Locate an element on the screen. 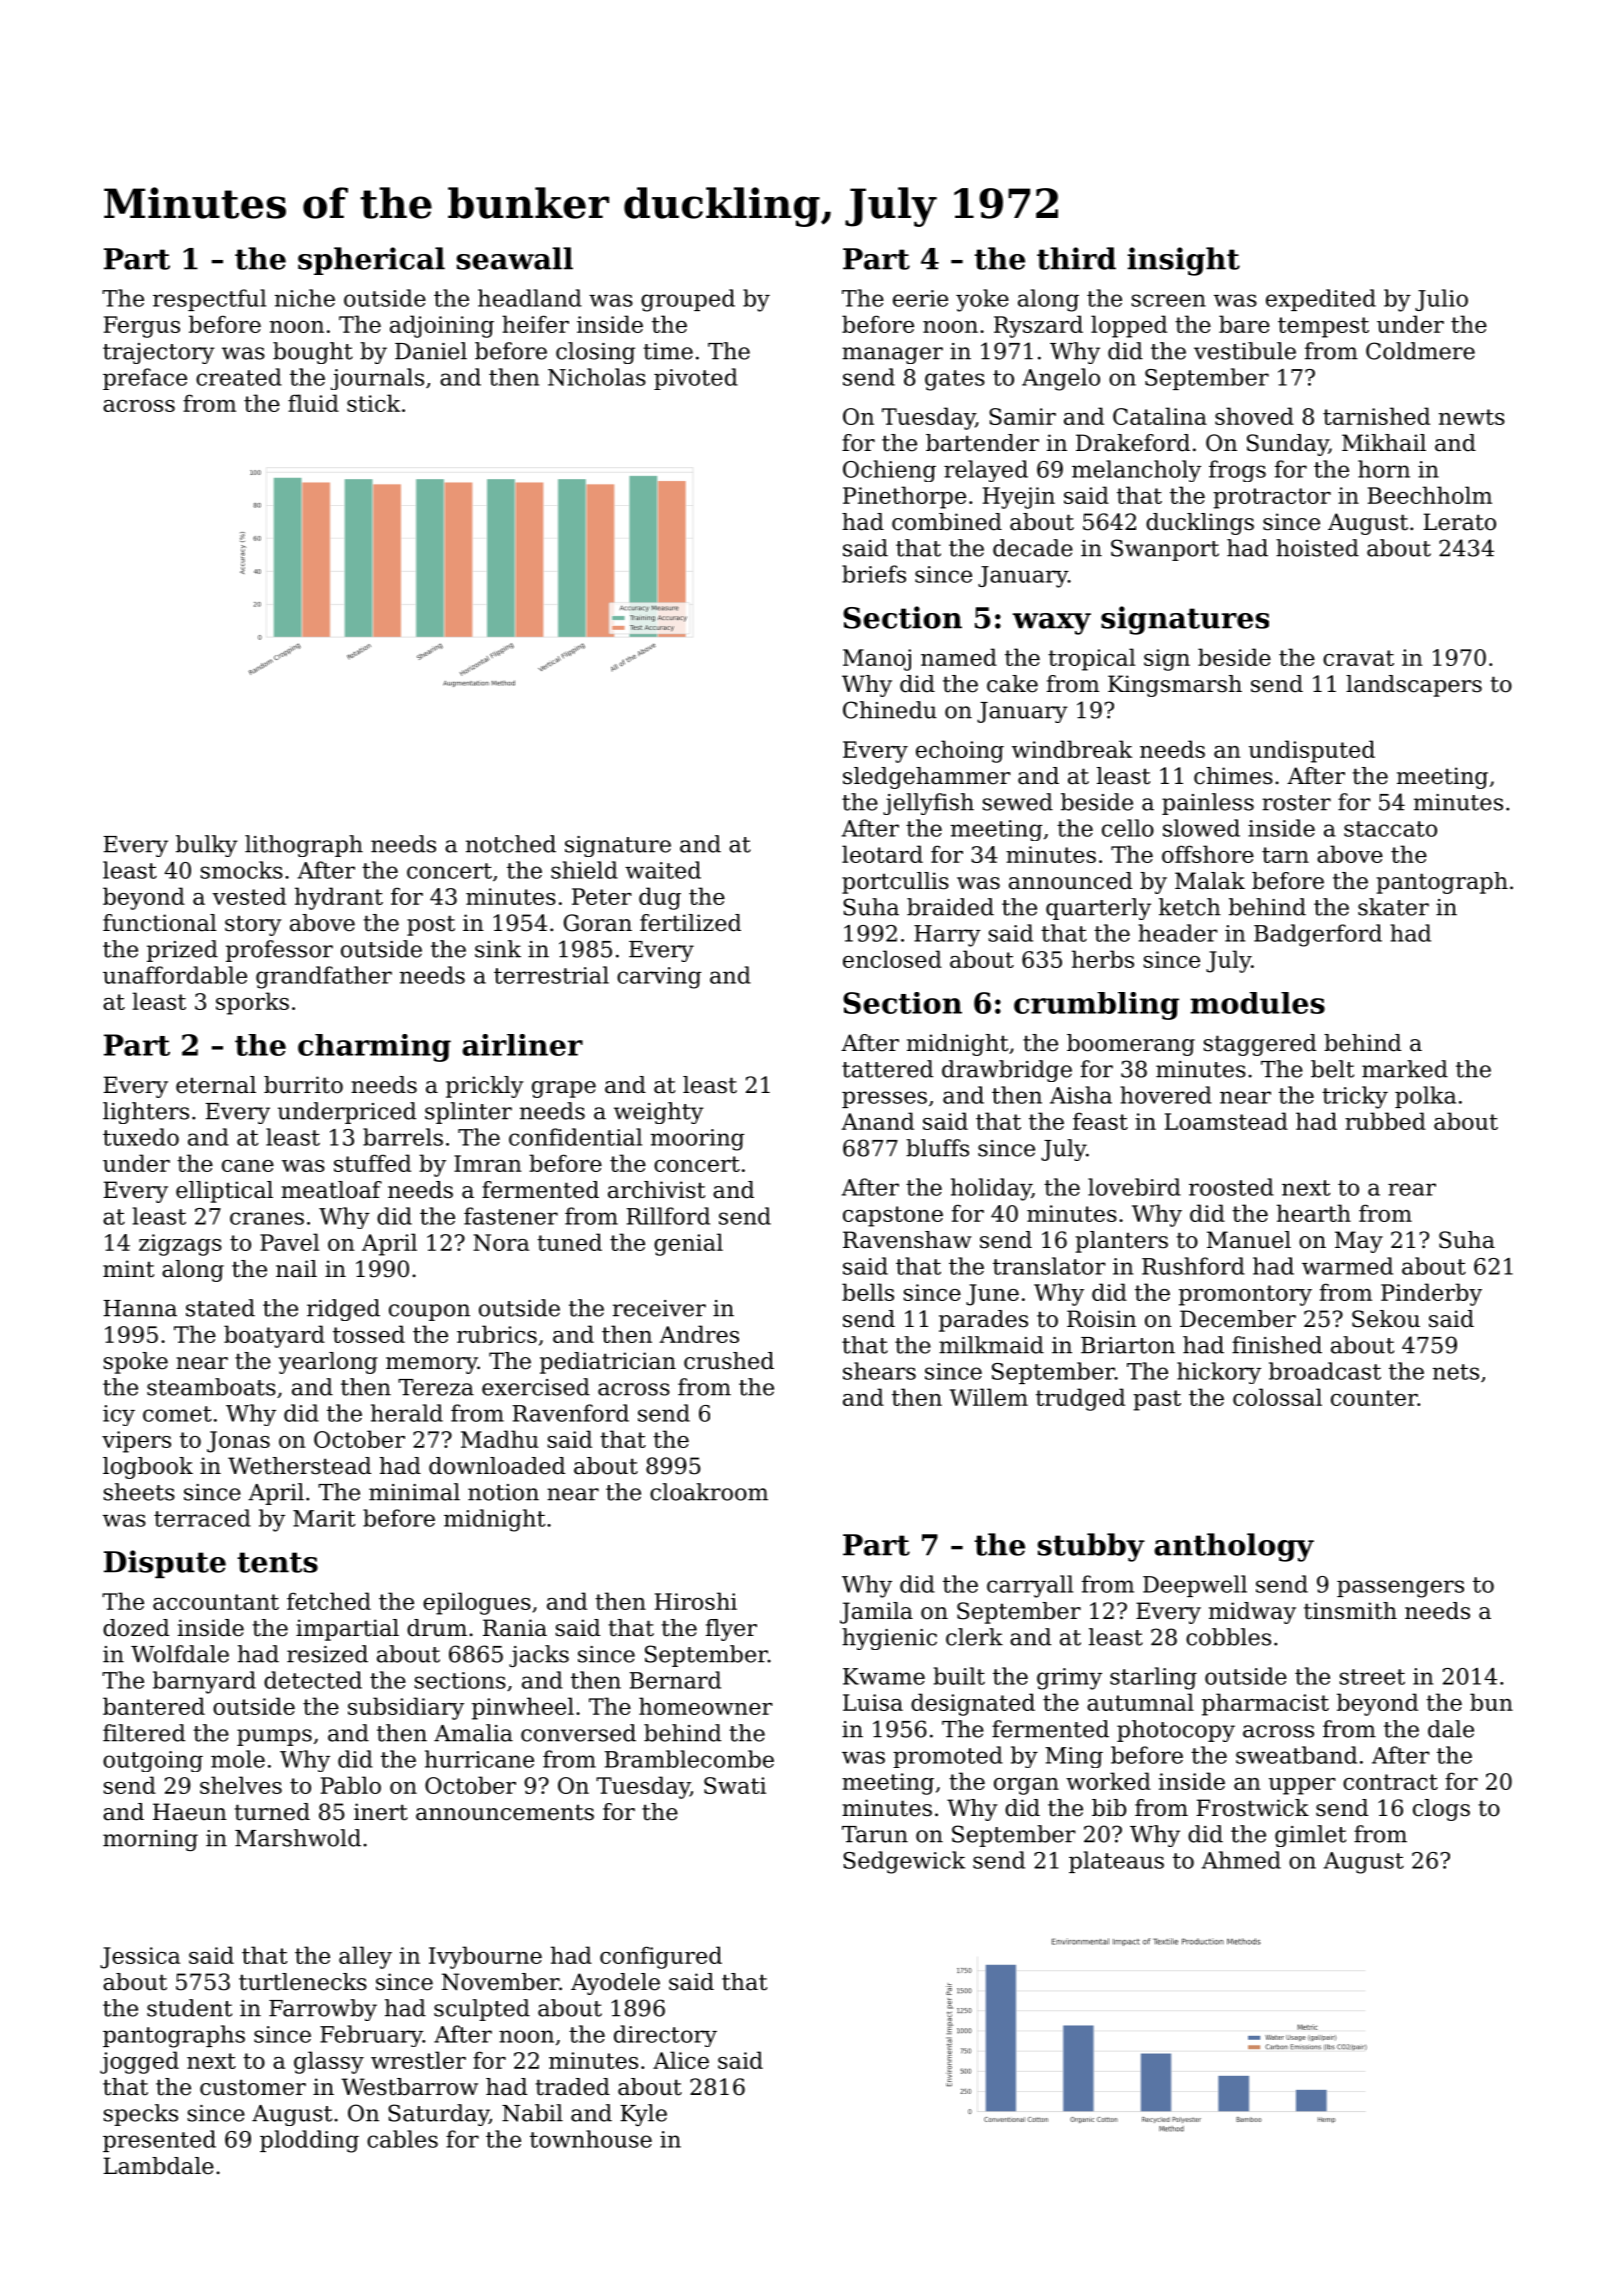  Pinethorpe is located at coordinates (904, 497).
